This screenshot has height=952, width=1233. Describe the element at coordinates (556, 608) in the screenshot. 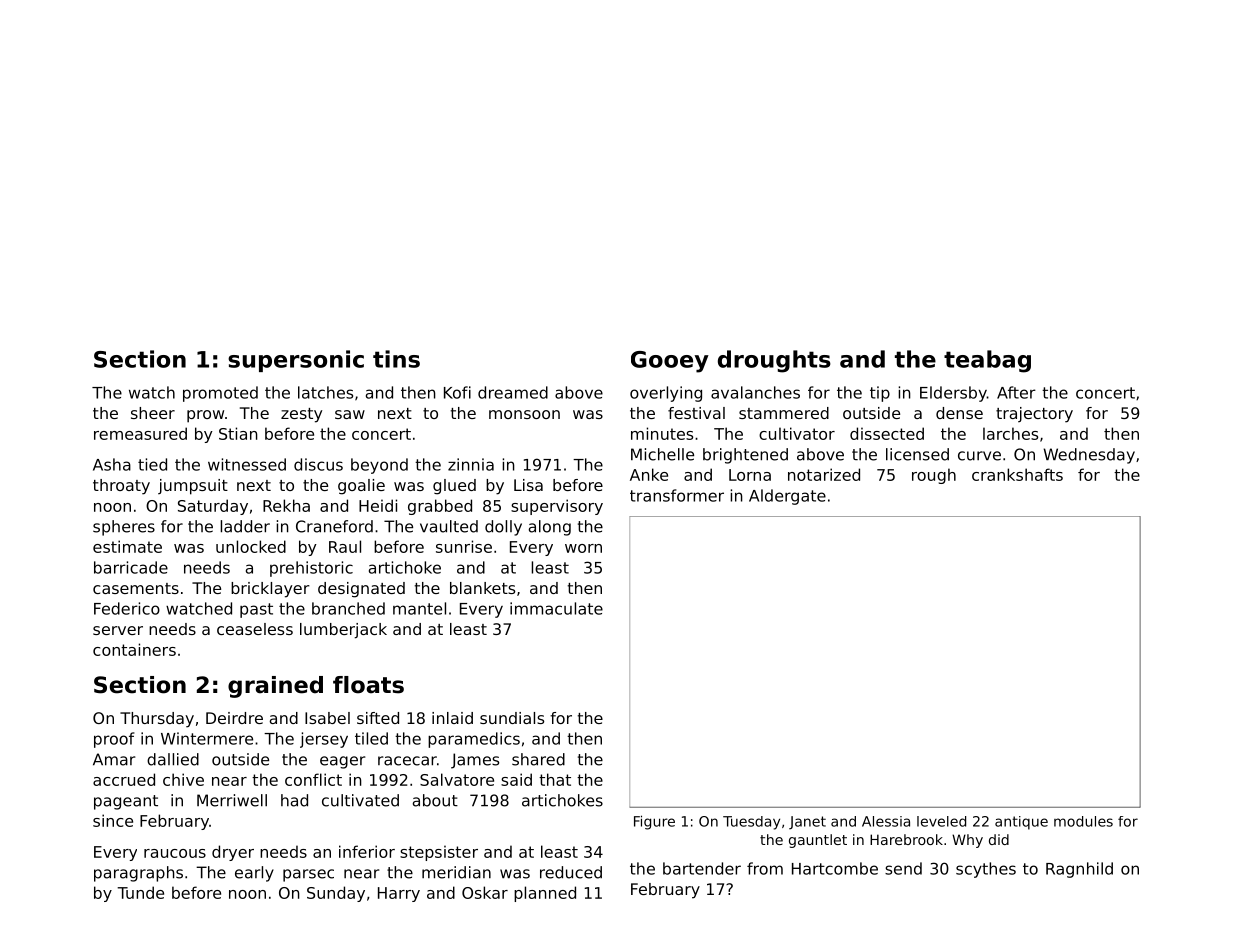

I see `immaculate` at that location.
